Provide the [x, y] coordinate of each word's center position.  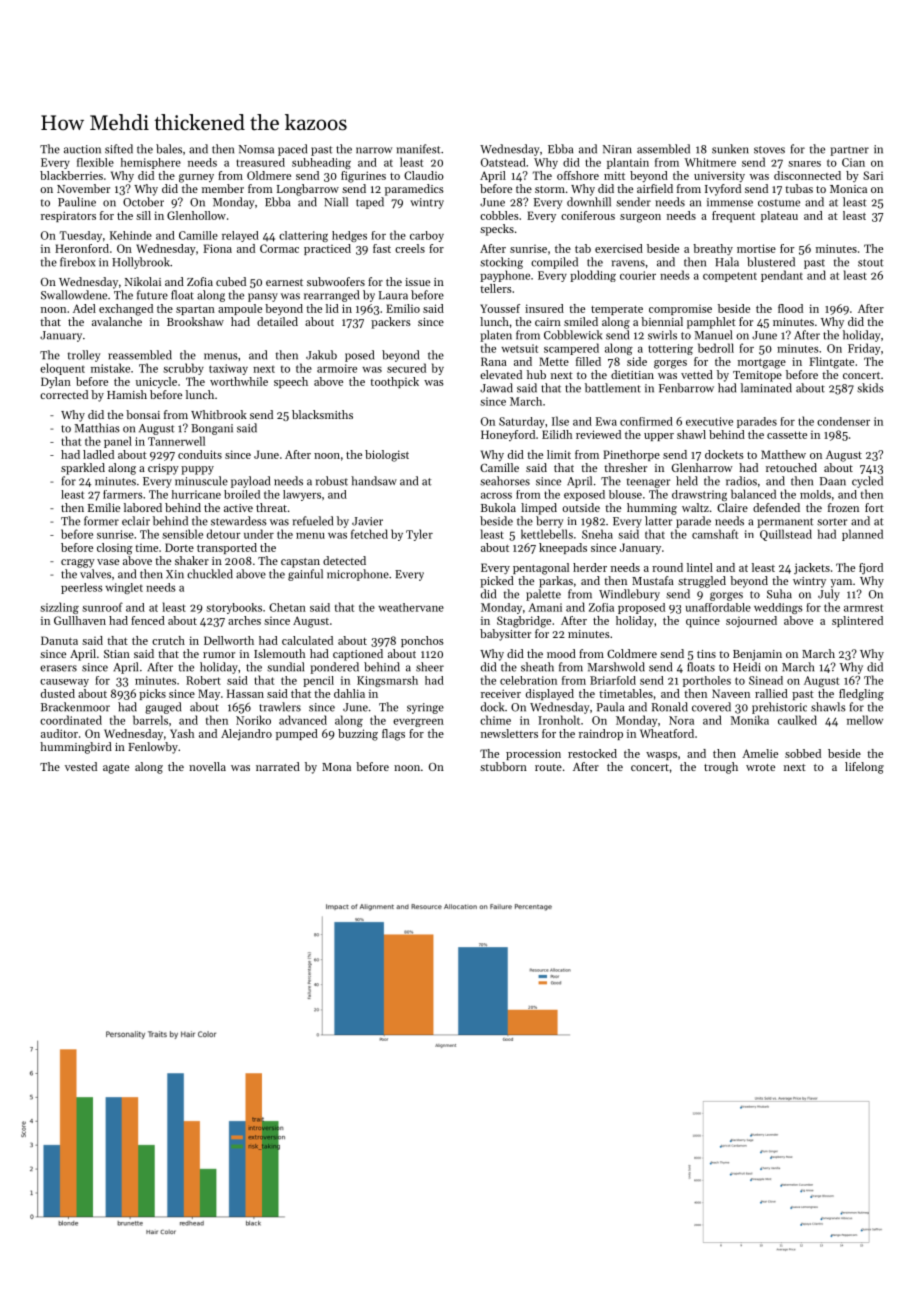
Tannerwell [176, 441]
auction [82, 149]
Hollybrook [141, 263]
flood [790, 308]
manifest [418, 149]
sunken [730, 149]
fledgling [861, 695]
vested [81, 766]
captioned [358, 655]
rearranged [331, 296]
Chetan [287, 607]
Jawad [496, 388]
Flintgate [831, 363]
